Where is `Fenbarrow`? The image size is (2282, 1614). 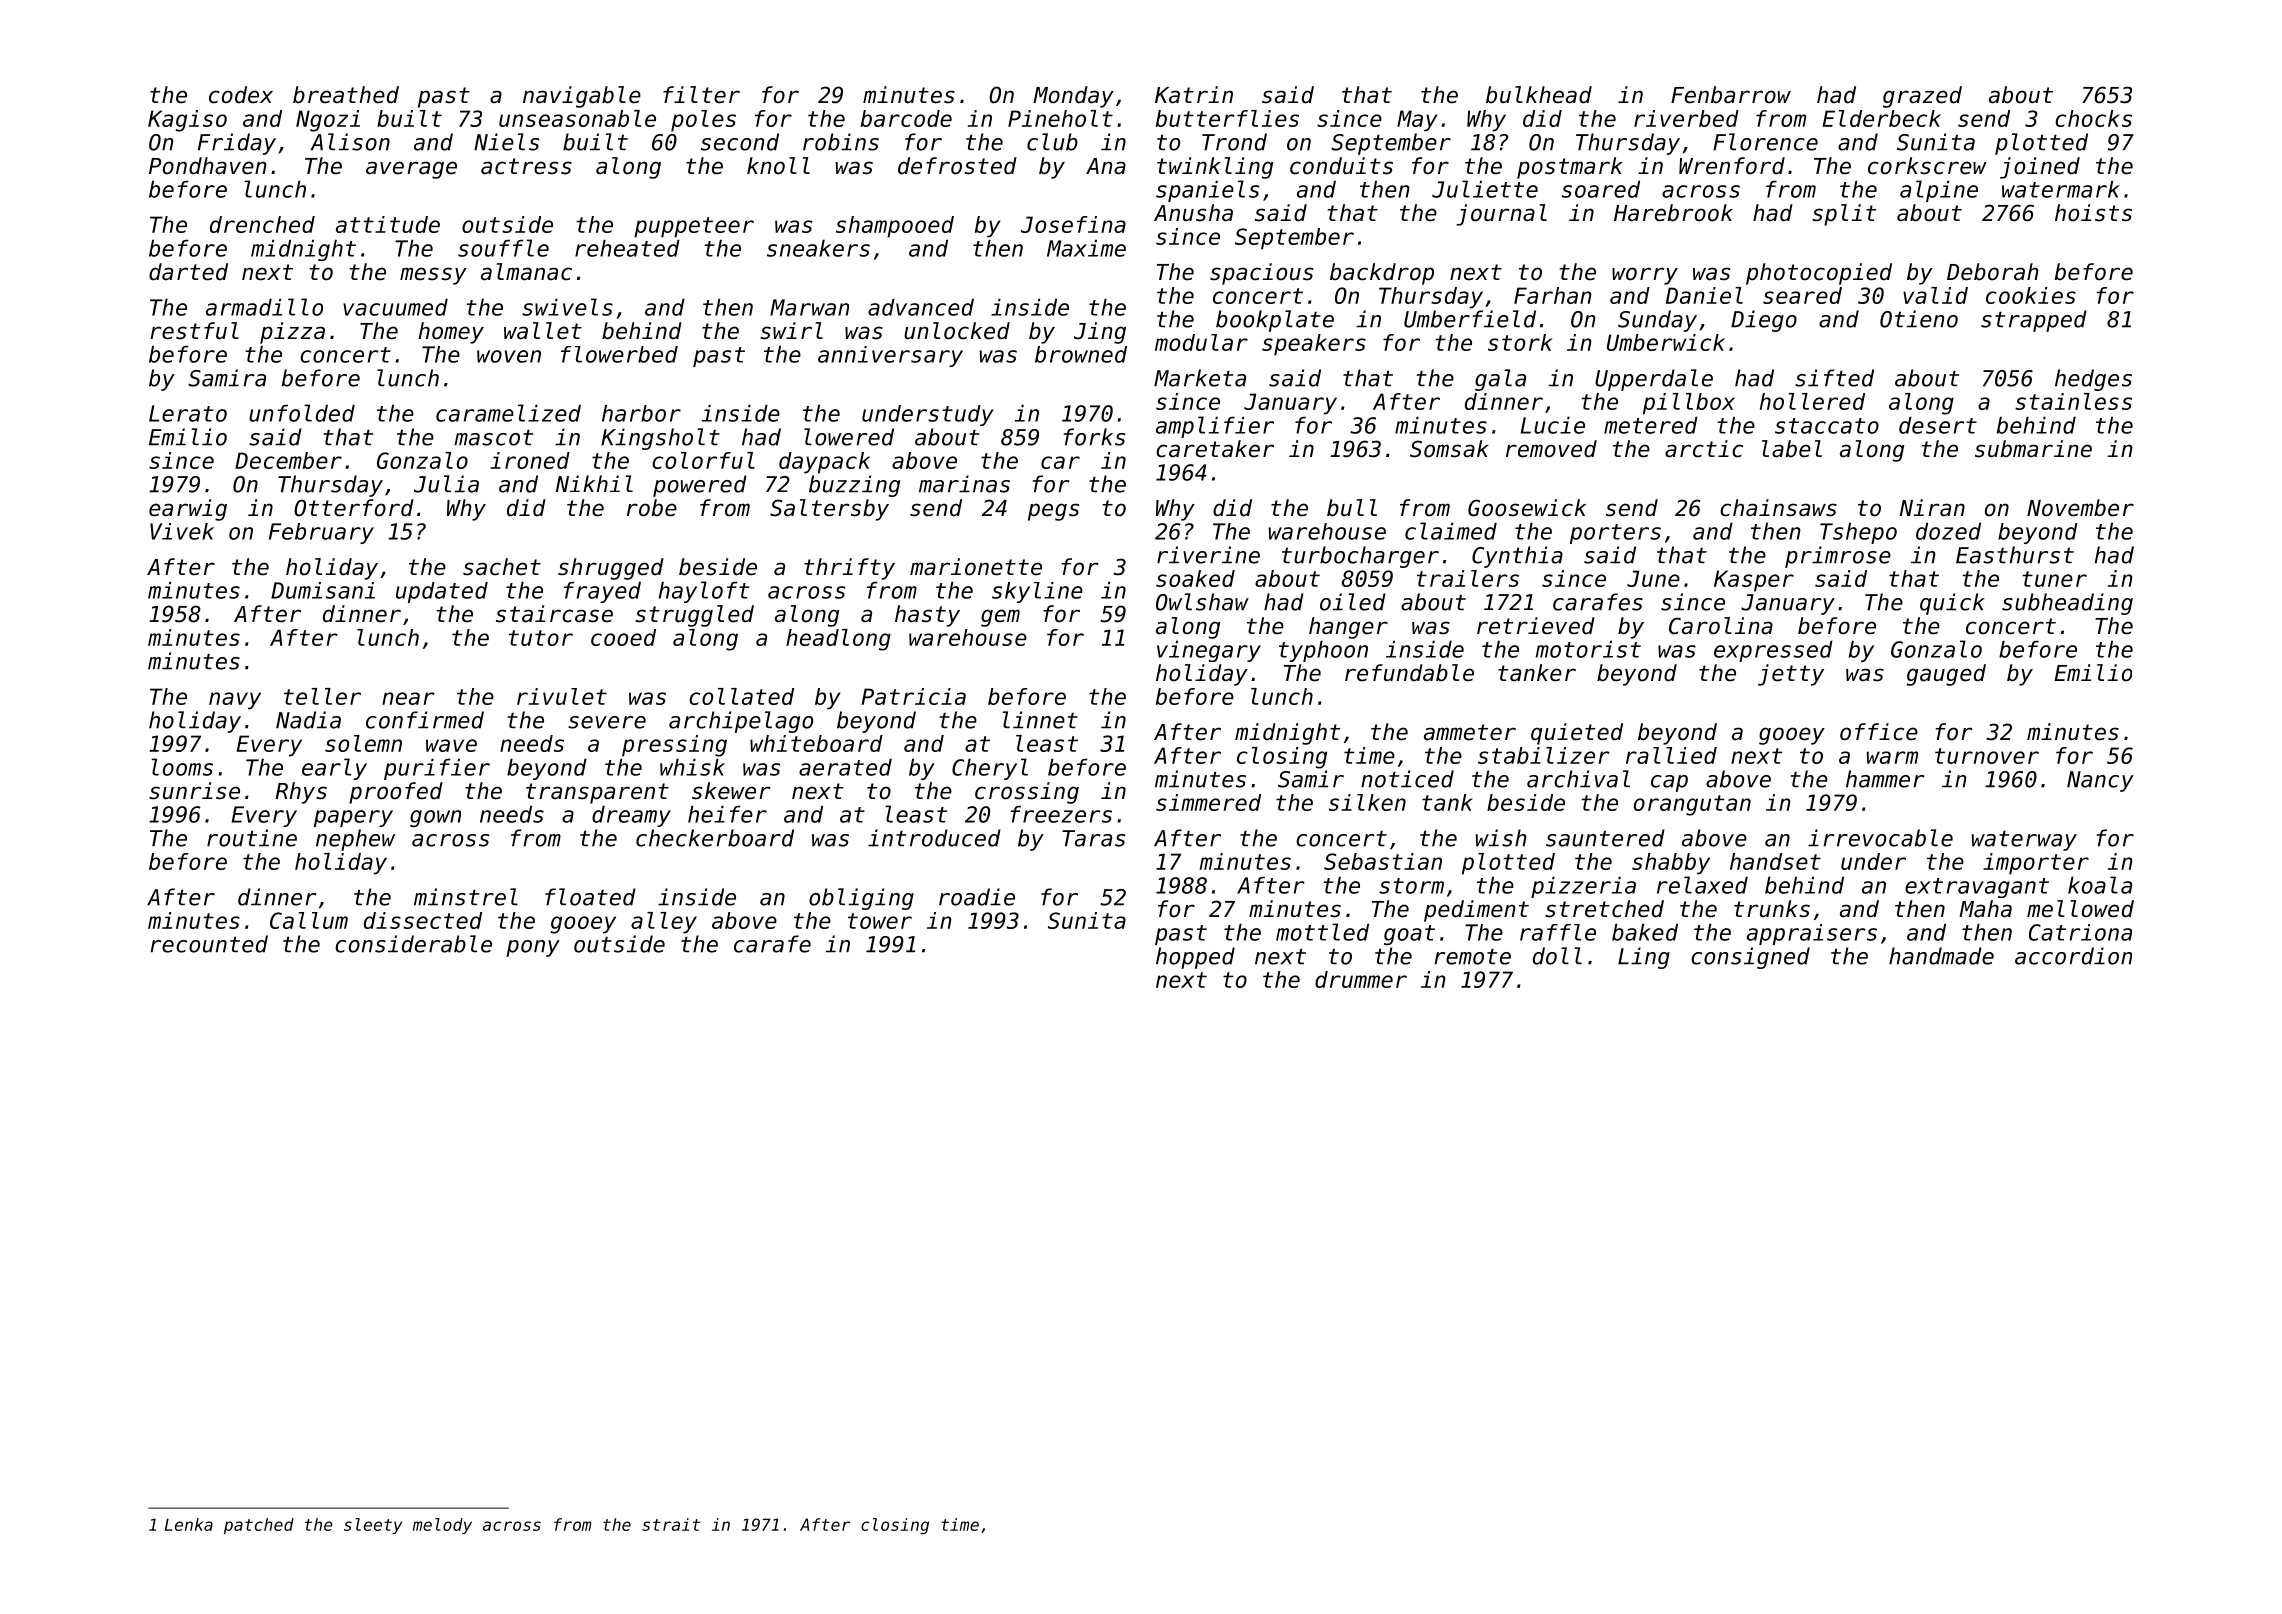 Fenbarrow is located at coordinates (1731, 95).
